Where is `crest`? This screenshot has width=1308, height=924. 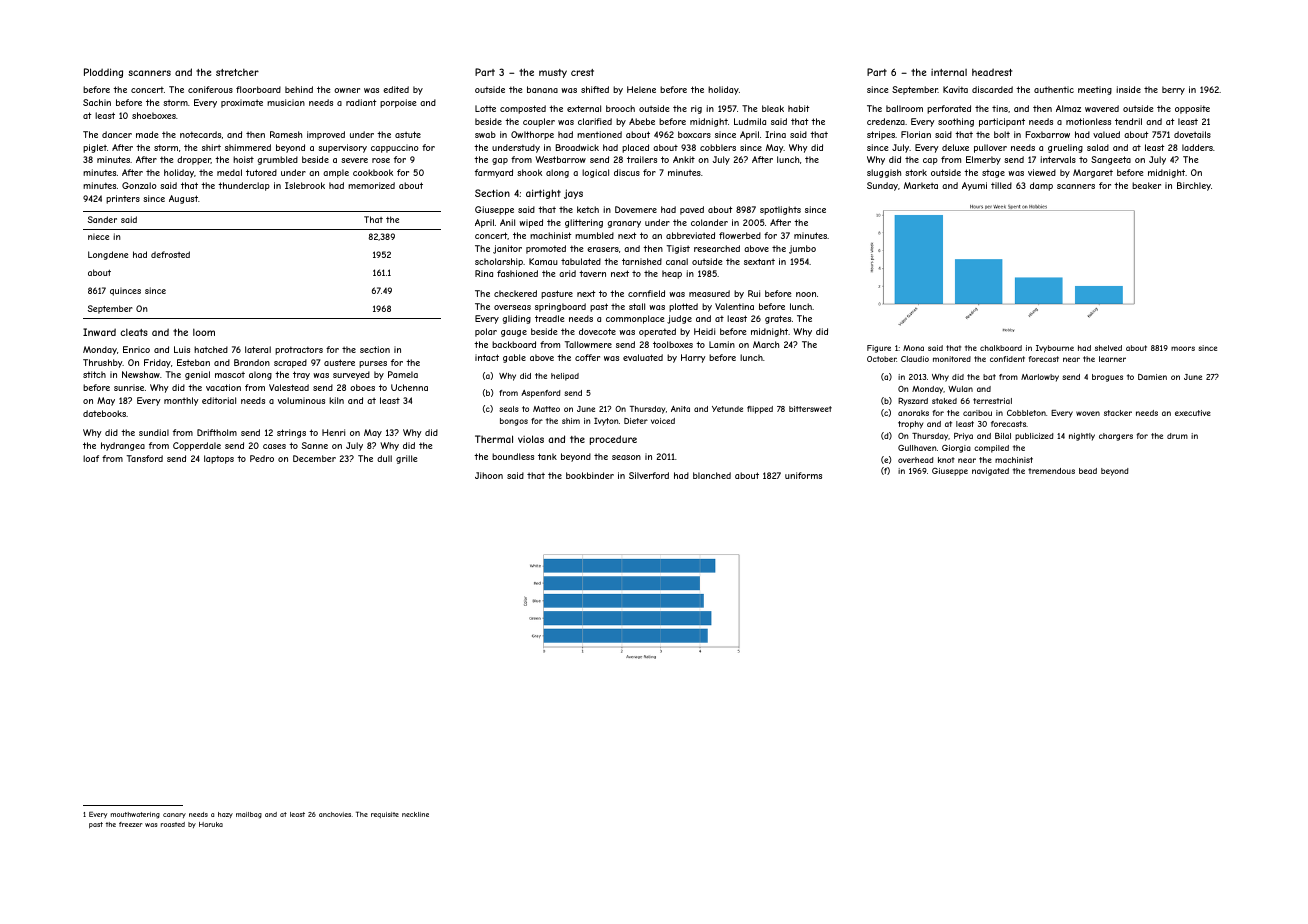
crest is located at coordinates (582, 72).
